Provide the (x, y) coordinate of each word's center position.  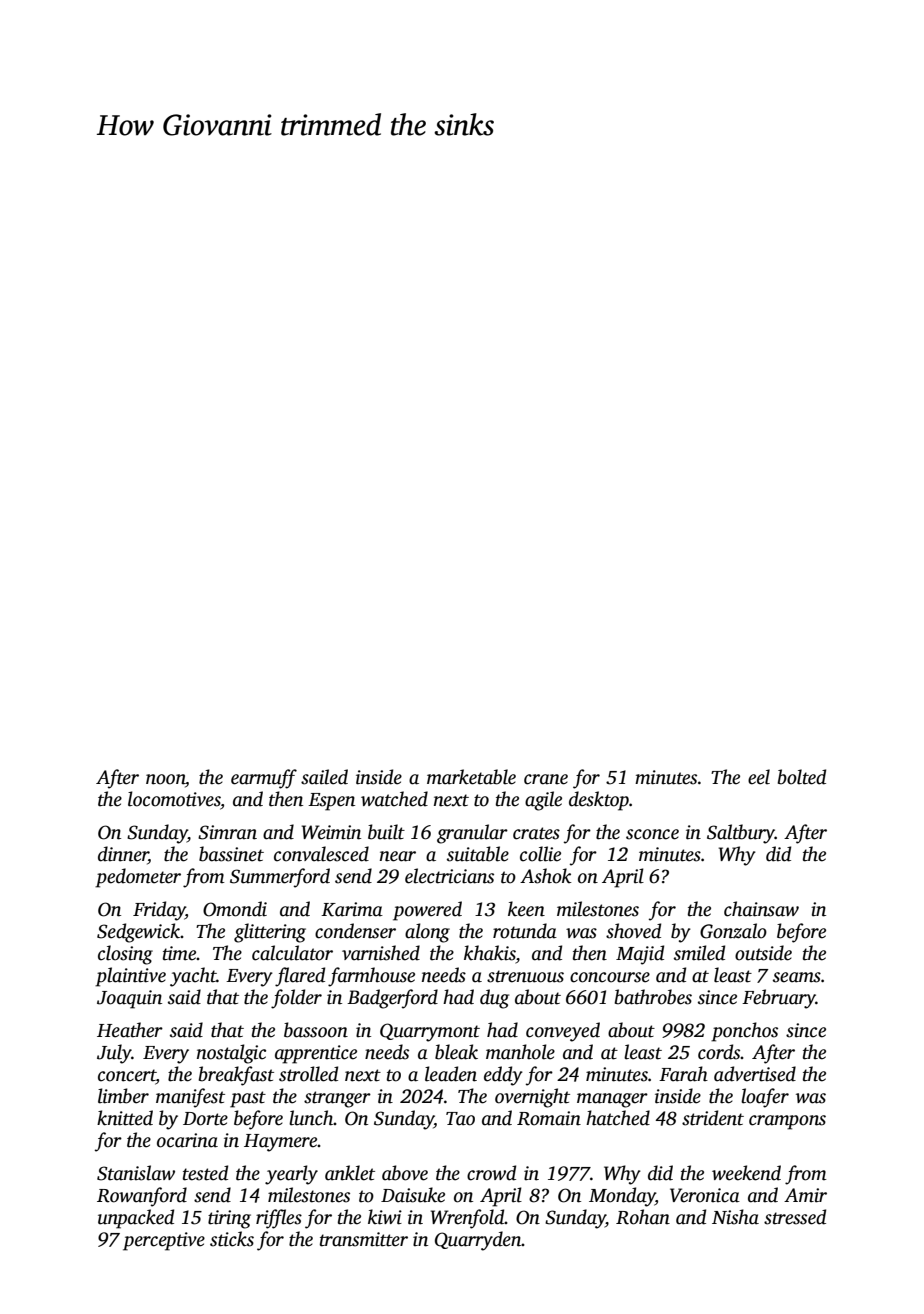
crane (546, 779)
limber (123, 1096)
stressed (795, 1217)
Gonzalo (733, 931)
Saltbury (741, 834)
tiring (229, 1219)
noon (165, 779)
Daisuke (413, 1195)
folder (296, 999)
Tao (460, 1119)
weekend (746, 1173)
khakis (490, 953)
